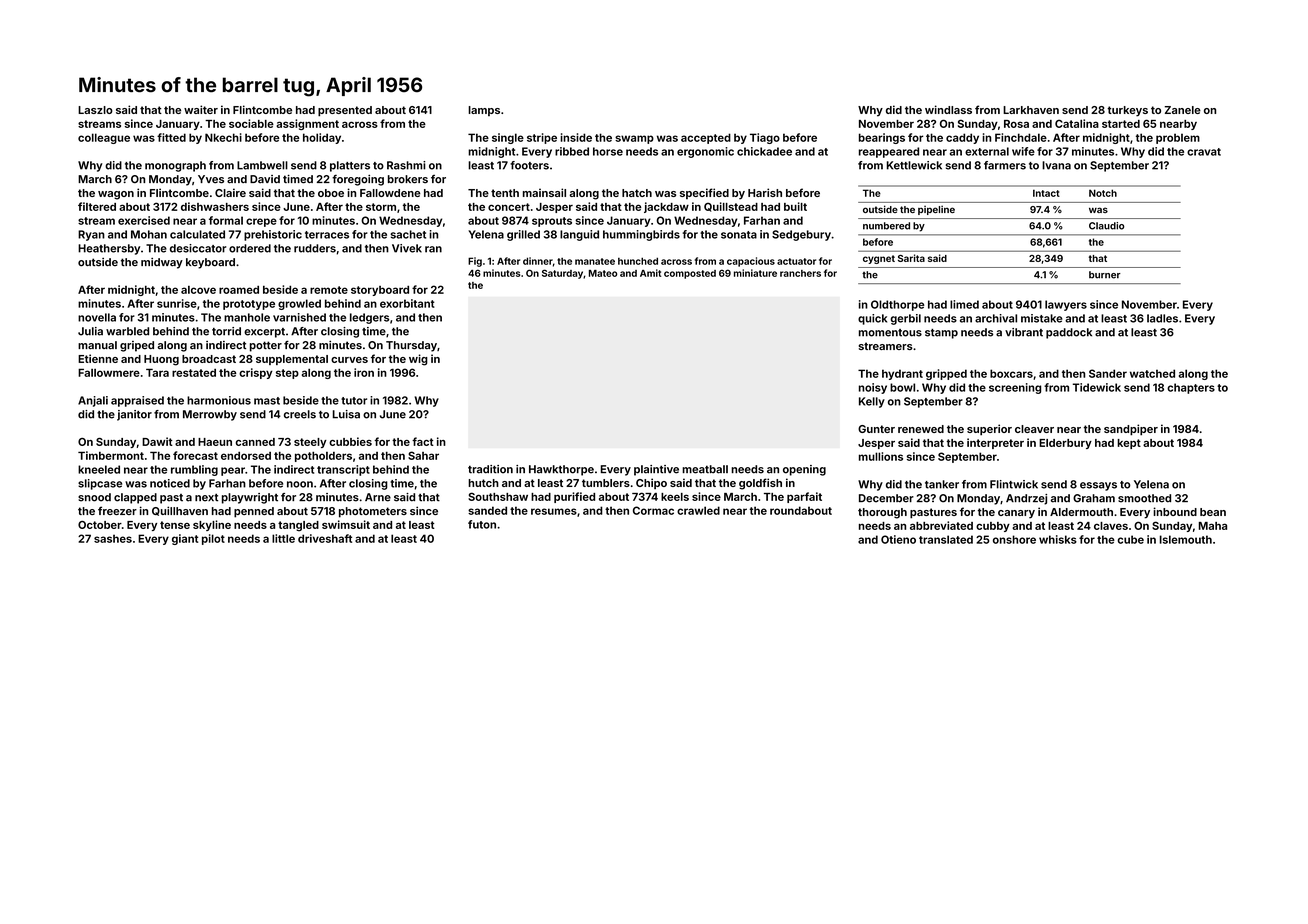  I want to click on lamps, so click(484, 111).
